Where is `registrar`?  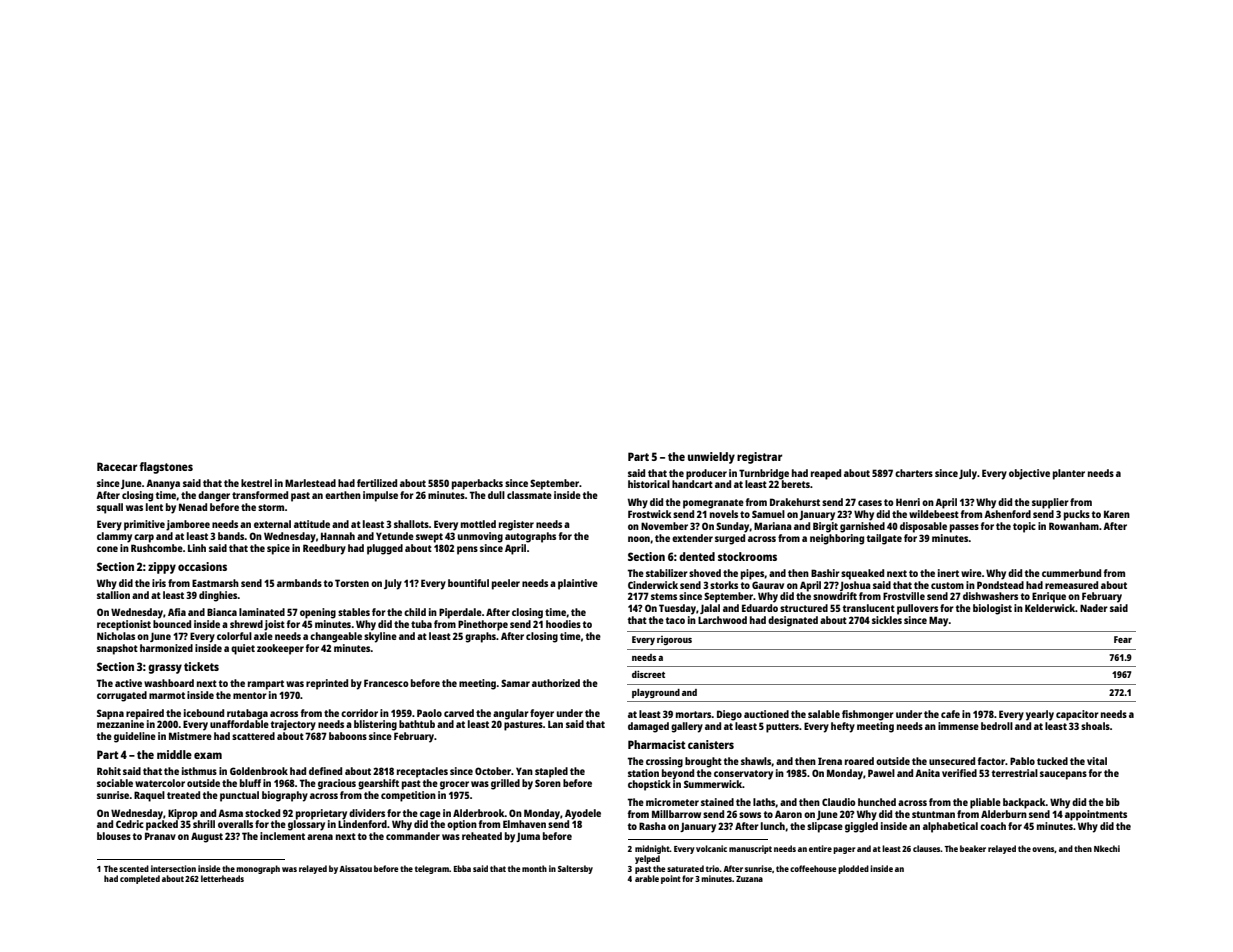
registrar is located at coordinates (759, 458).
